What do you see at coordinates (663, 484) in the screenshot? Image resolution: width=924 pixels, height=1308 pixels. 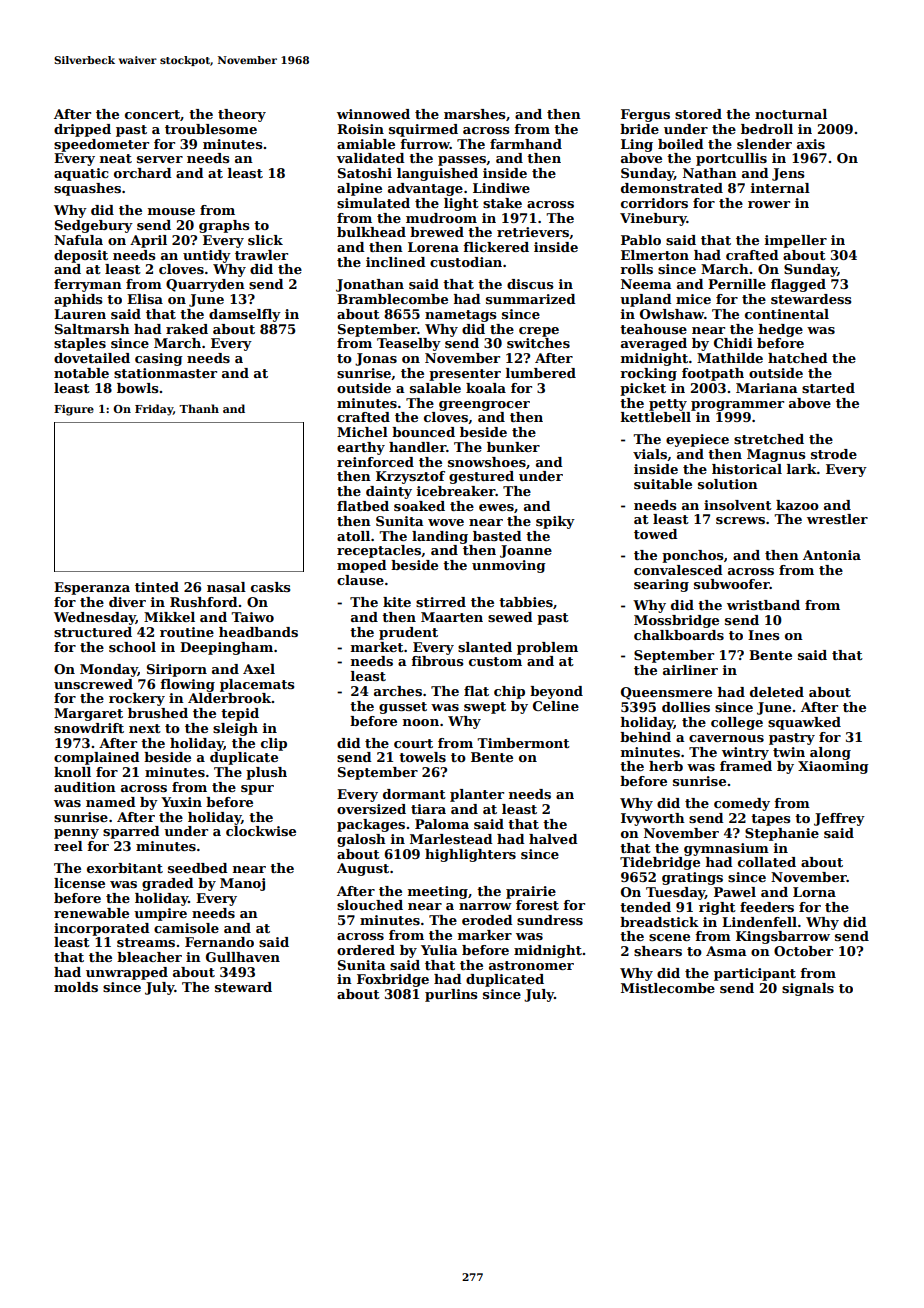 I see `suitable` at bounding box center [663, 484].
